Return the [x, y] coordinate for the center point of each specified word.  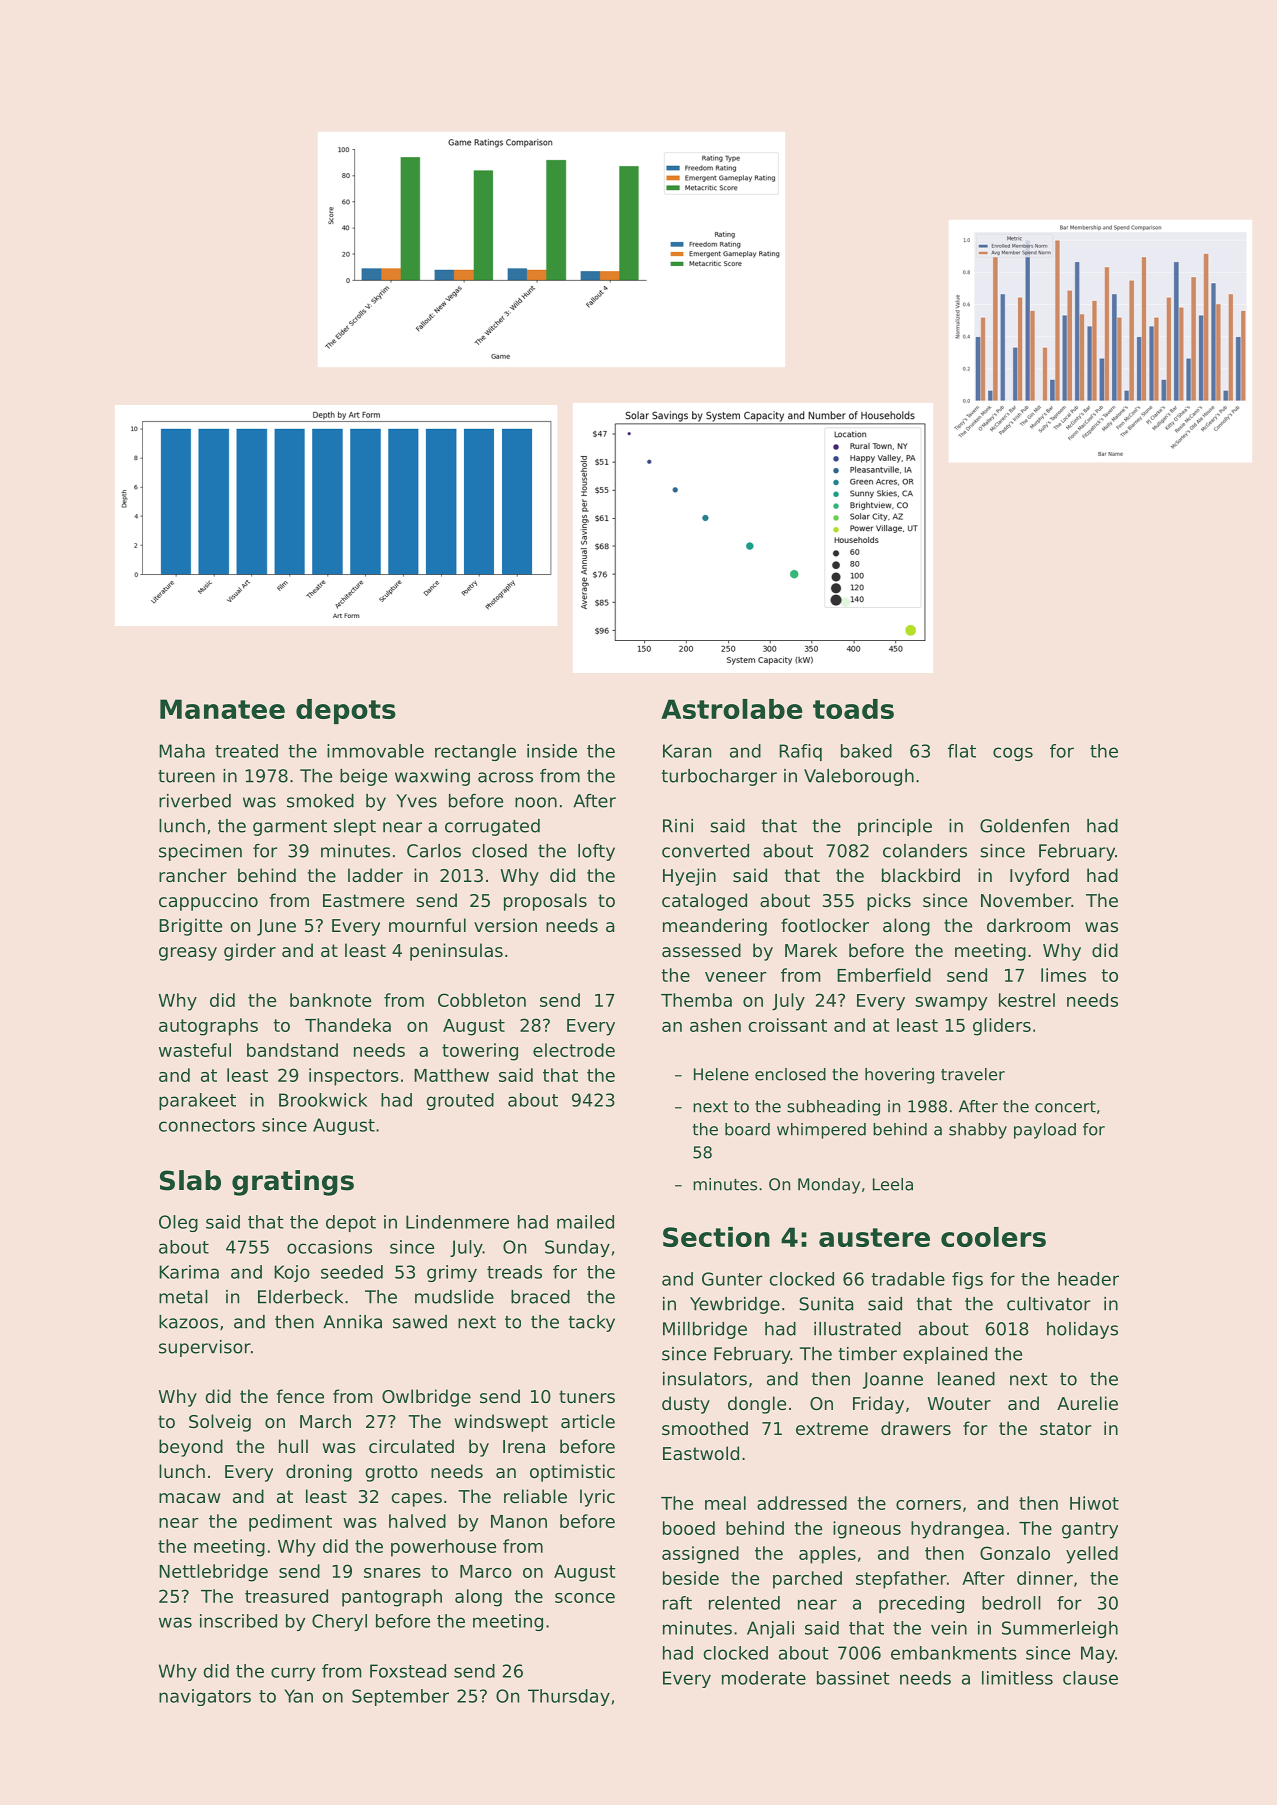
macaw [190, 1498]
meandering [715, 927]
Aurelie [1087, 1403]
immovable [375, 751]
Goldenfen [1024, 826]
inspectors [354, 1077]
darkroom [1028, 925]
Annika [352, 1322]
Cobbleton [482, 1000]
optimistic [572, 1473]
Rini [678, 826]
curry [293, 1674]
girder [250, 952]
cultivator [1049, 1304]
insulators [705, 1379]
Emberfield [884, 975]
